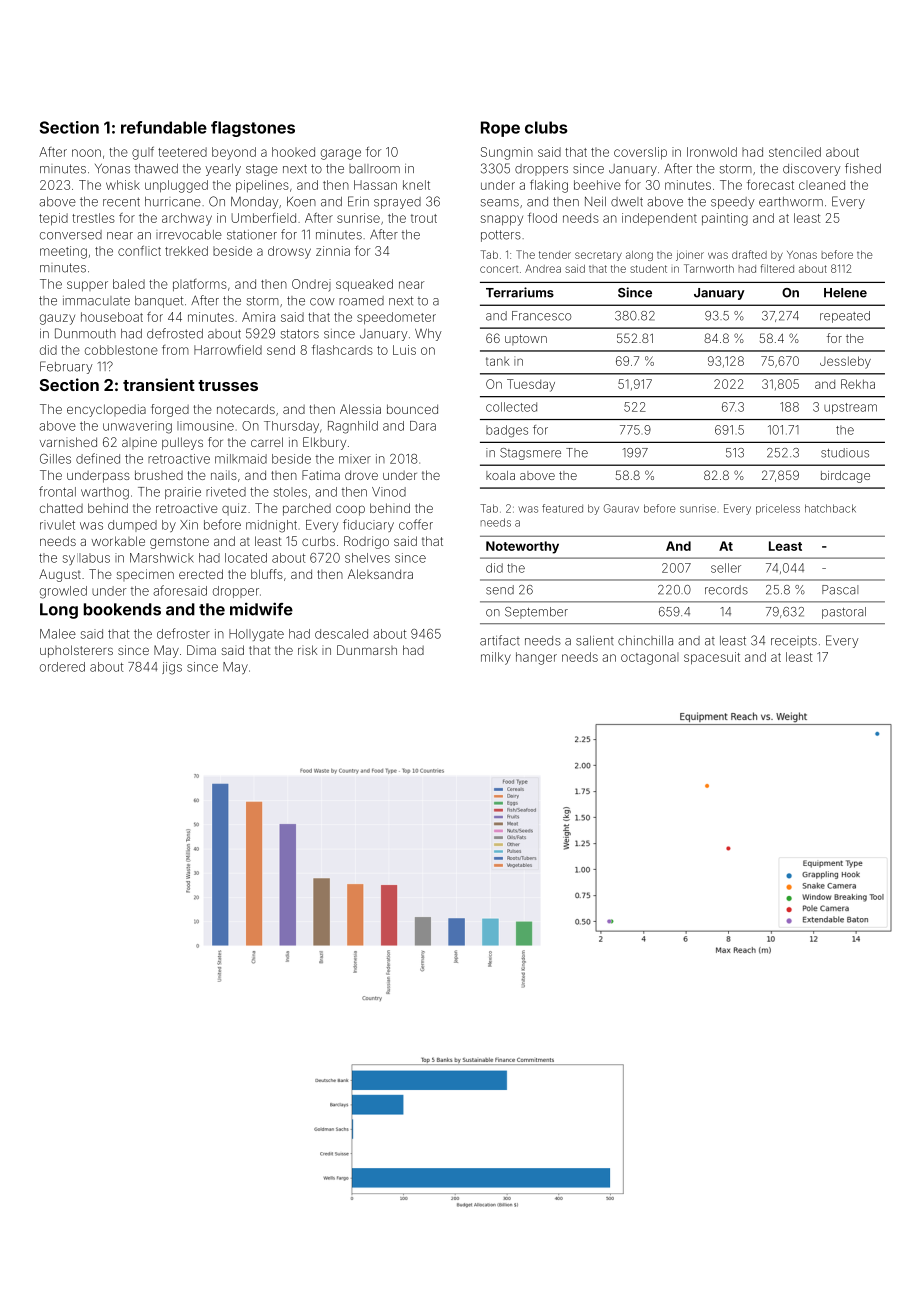 This screenshot has width=924, height=1308. What do you see at coordinates (726, 568) in the screenshot?
I see `seller` at bounding box center [726, 568].
